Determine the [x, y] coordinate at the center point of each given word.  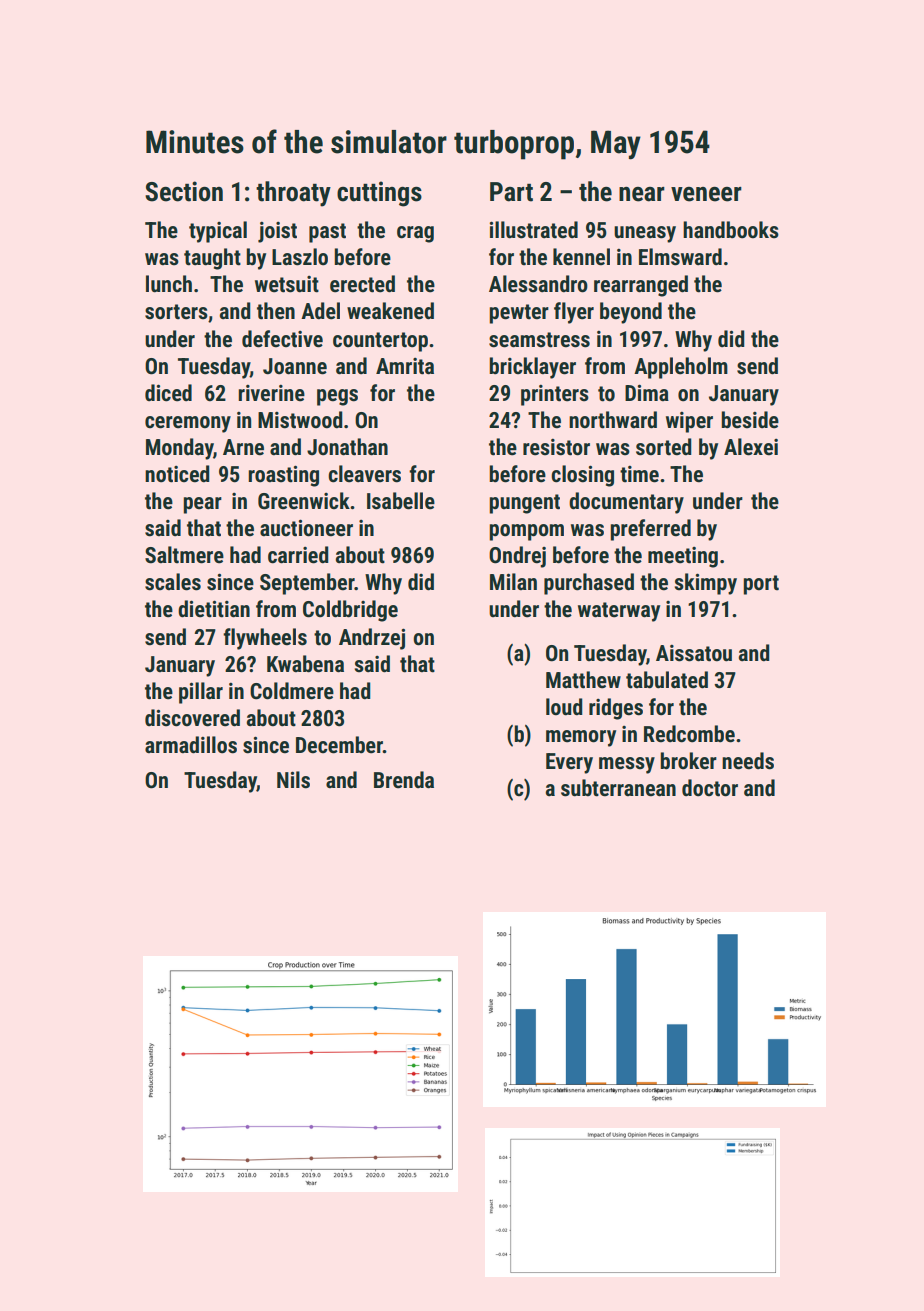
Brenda [404, 780]
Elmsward [680, 257]
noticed [177, 474]
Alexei [751, 447]
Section [184, 191]
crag [415, 234]
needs [748, 761]
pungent [525, 504]
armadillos [191, 745]
